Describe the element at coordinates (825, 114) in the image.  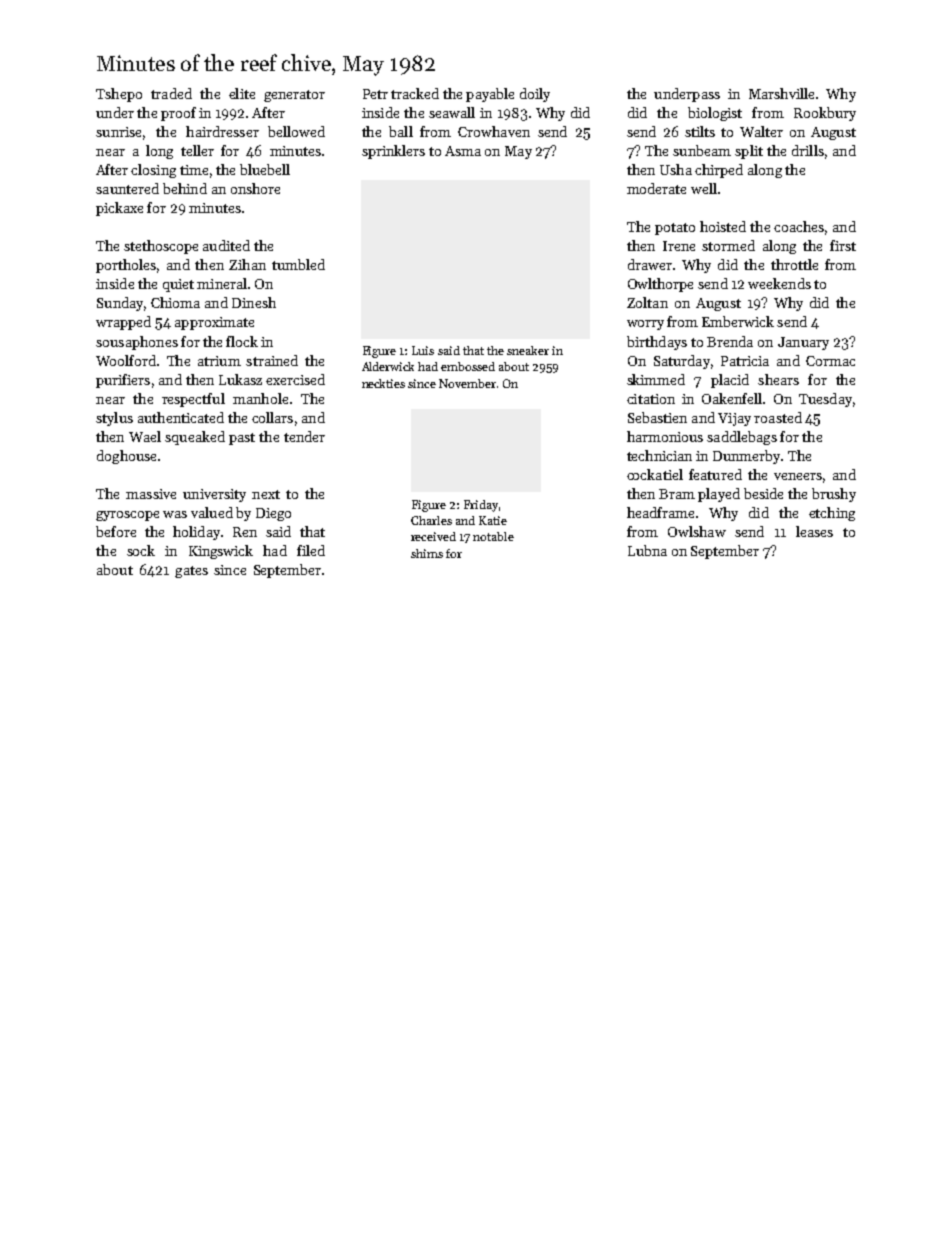
I see `Rookbury` at that location.
